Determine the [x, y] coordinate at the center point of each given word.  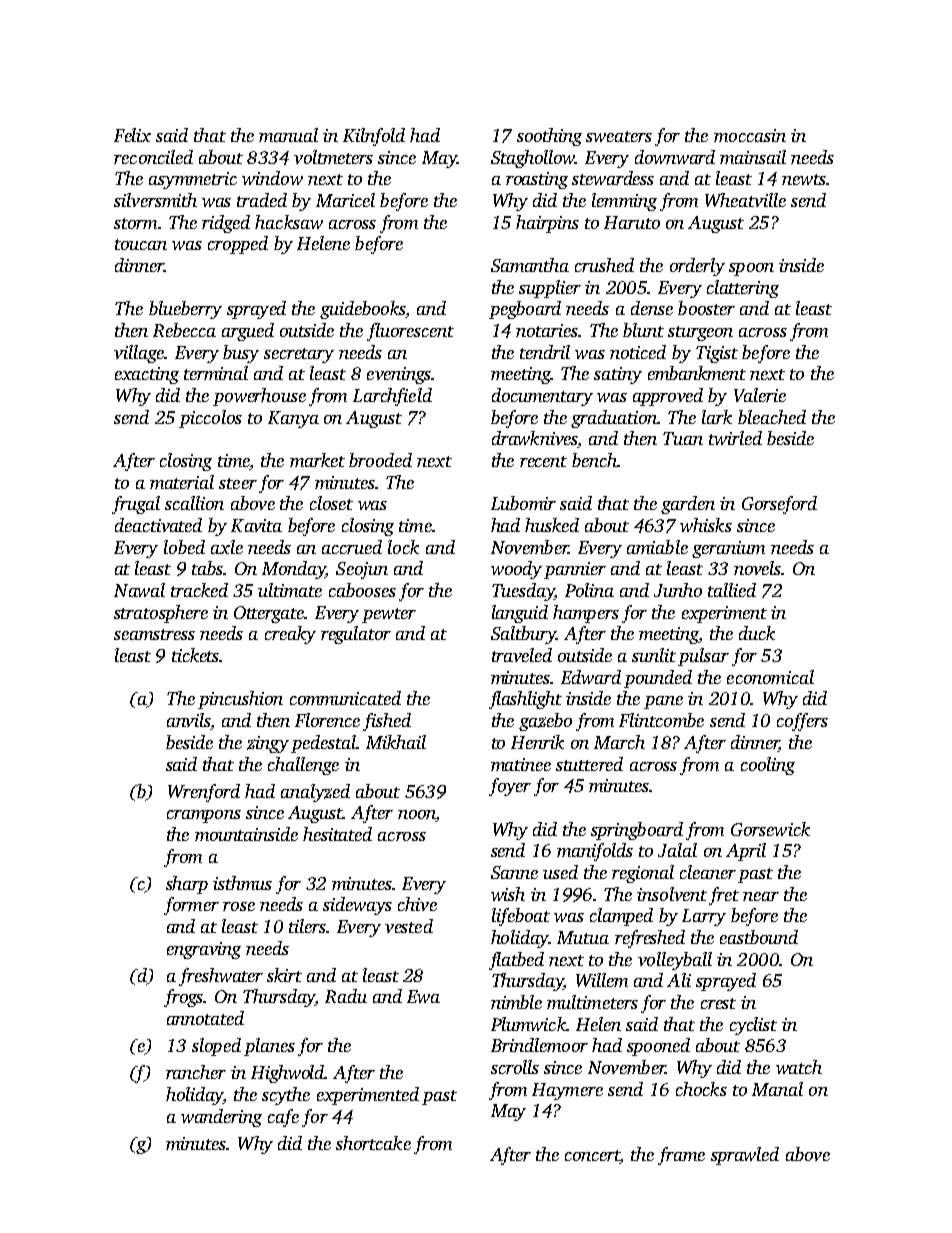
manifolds [595, 852]
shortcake [373, 1143]
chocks [701, 1089]
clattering [743, 289]
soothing [549, 137]
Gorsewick [770, 829]
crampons [204, 816]
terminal [216, 373]
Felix [132, 135]
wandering [221, 1118]
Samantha [530, 265]
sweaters [619, 136]
